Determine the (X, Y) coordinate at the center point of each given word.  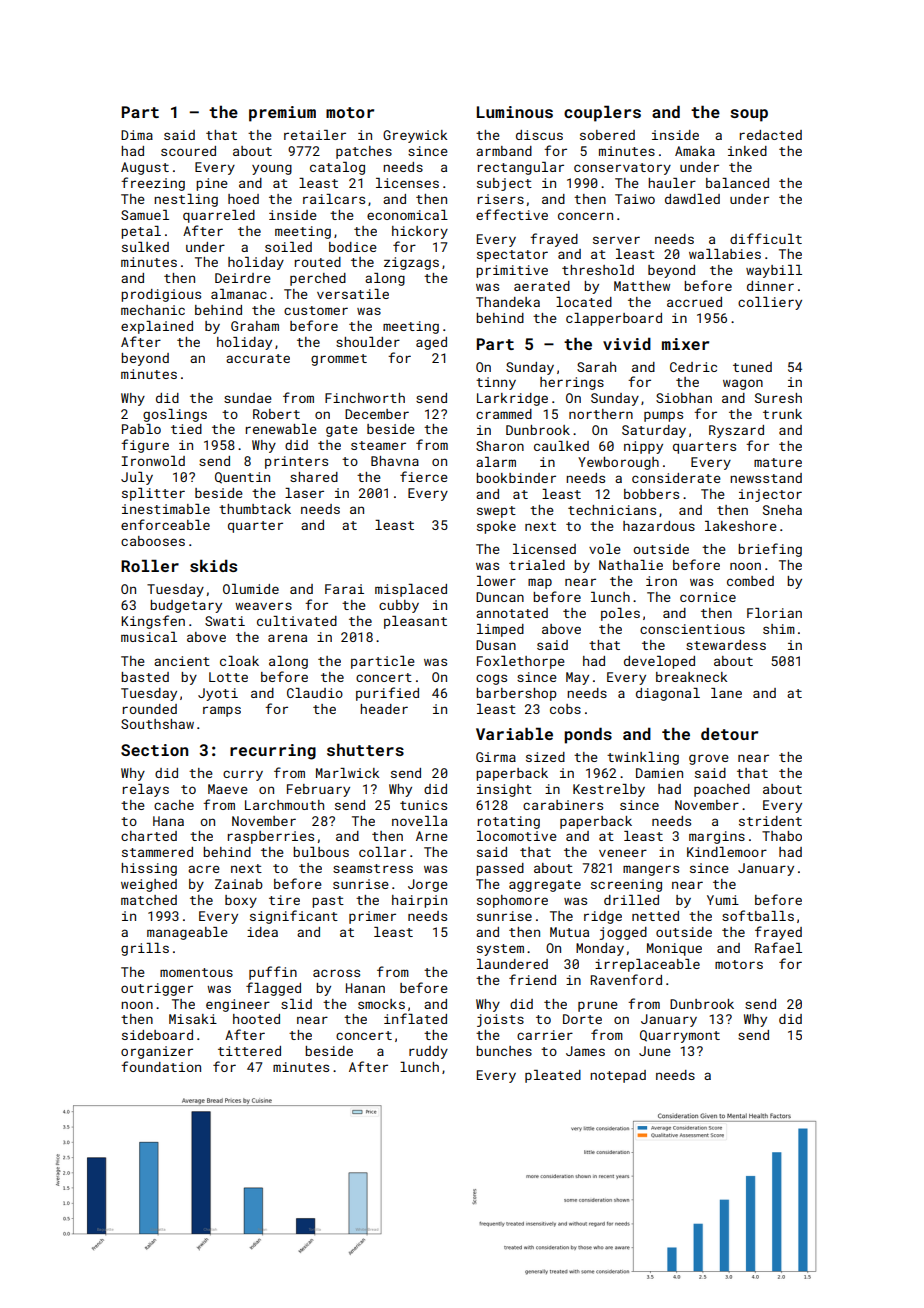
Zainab (239, 884)
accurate (258, 358)
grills (145, 949)
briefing (770, 550)
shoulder (368, 342)
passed (500, 869)
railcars (334, 199)
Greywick (415, 136)
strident (770, 821)
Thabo (782, 836)
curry (243, 775)
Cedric (693, 367)
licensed (544, 549)
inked (747, 151)
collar (382, 852)
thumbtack (255, 509)
